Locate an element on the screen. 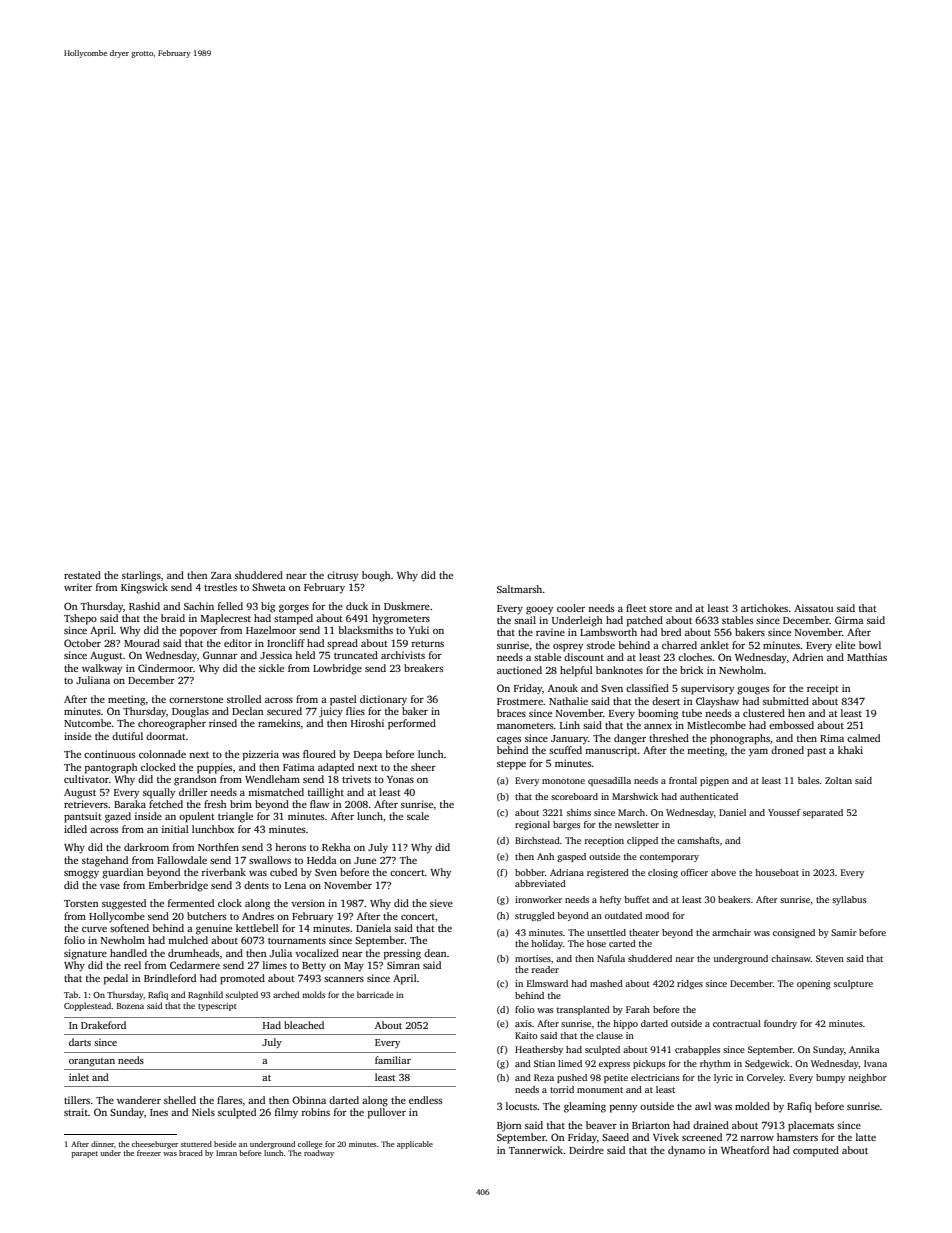 This screenshot has height=1233, width=952. flares is located at coordinates (229, 1100).
